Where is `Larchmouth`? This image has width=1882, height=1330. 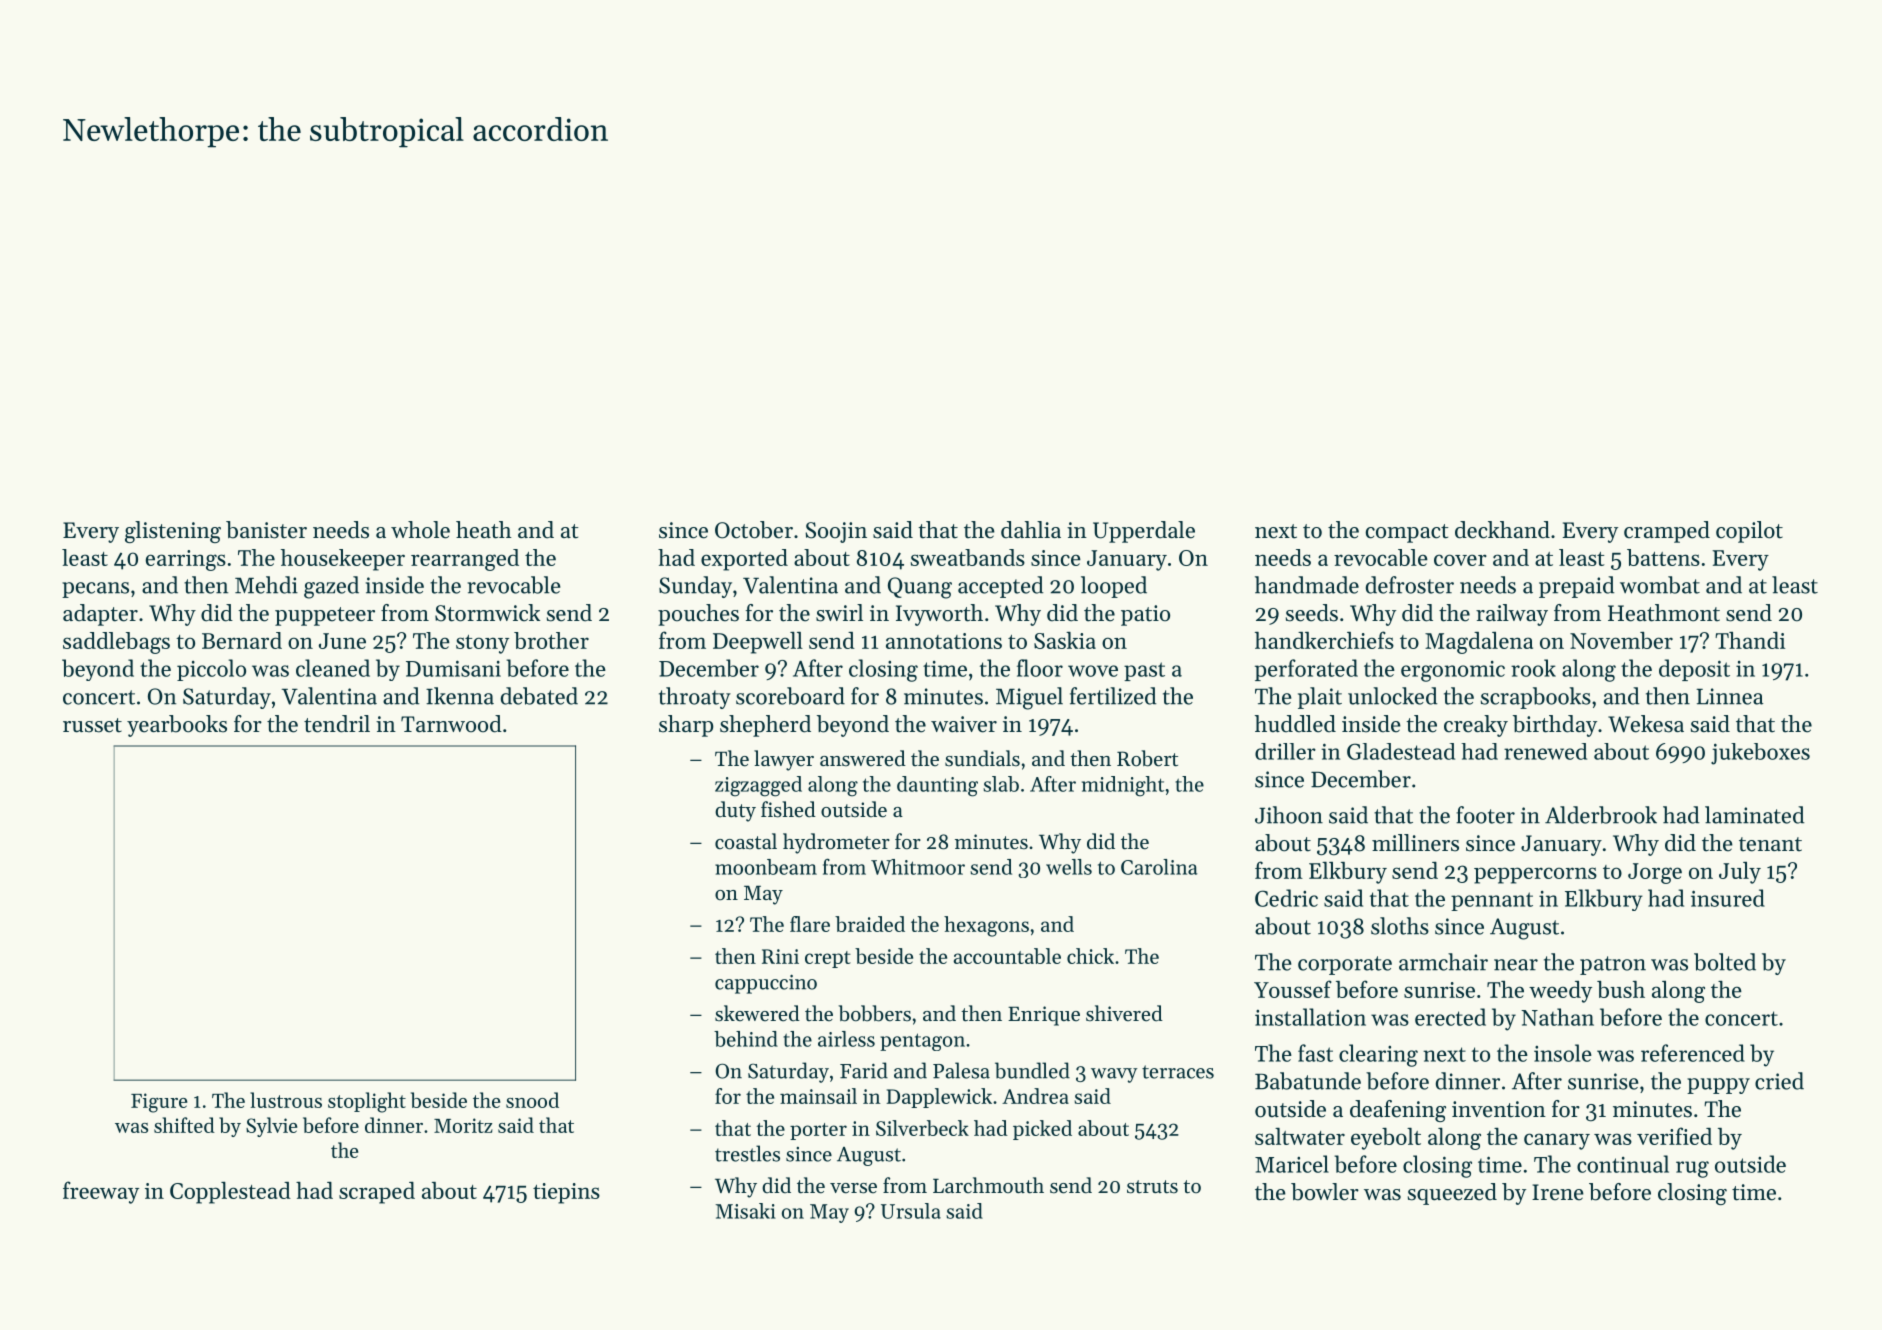
Larchmouth is located at coordinates (988, 1185).
